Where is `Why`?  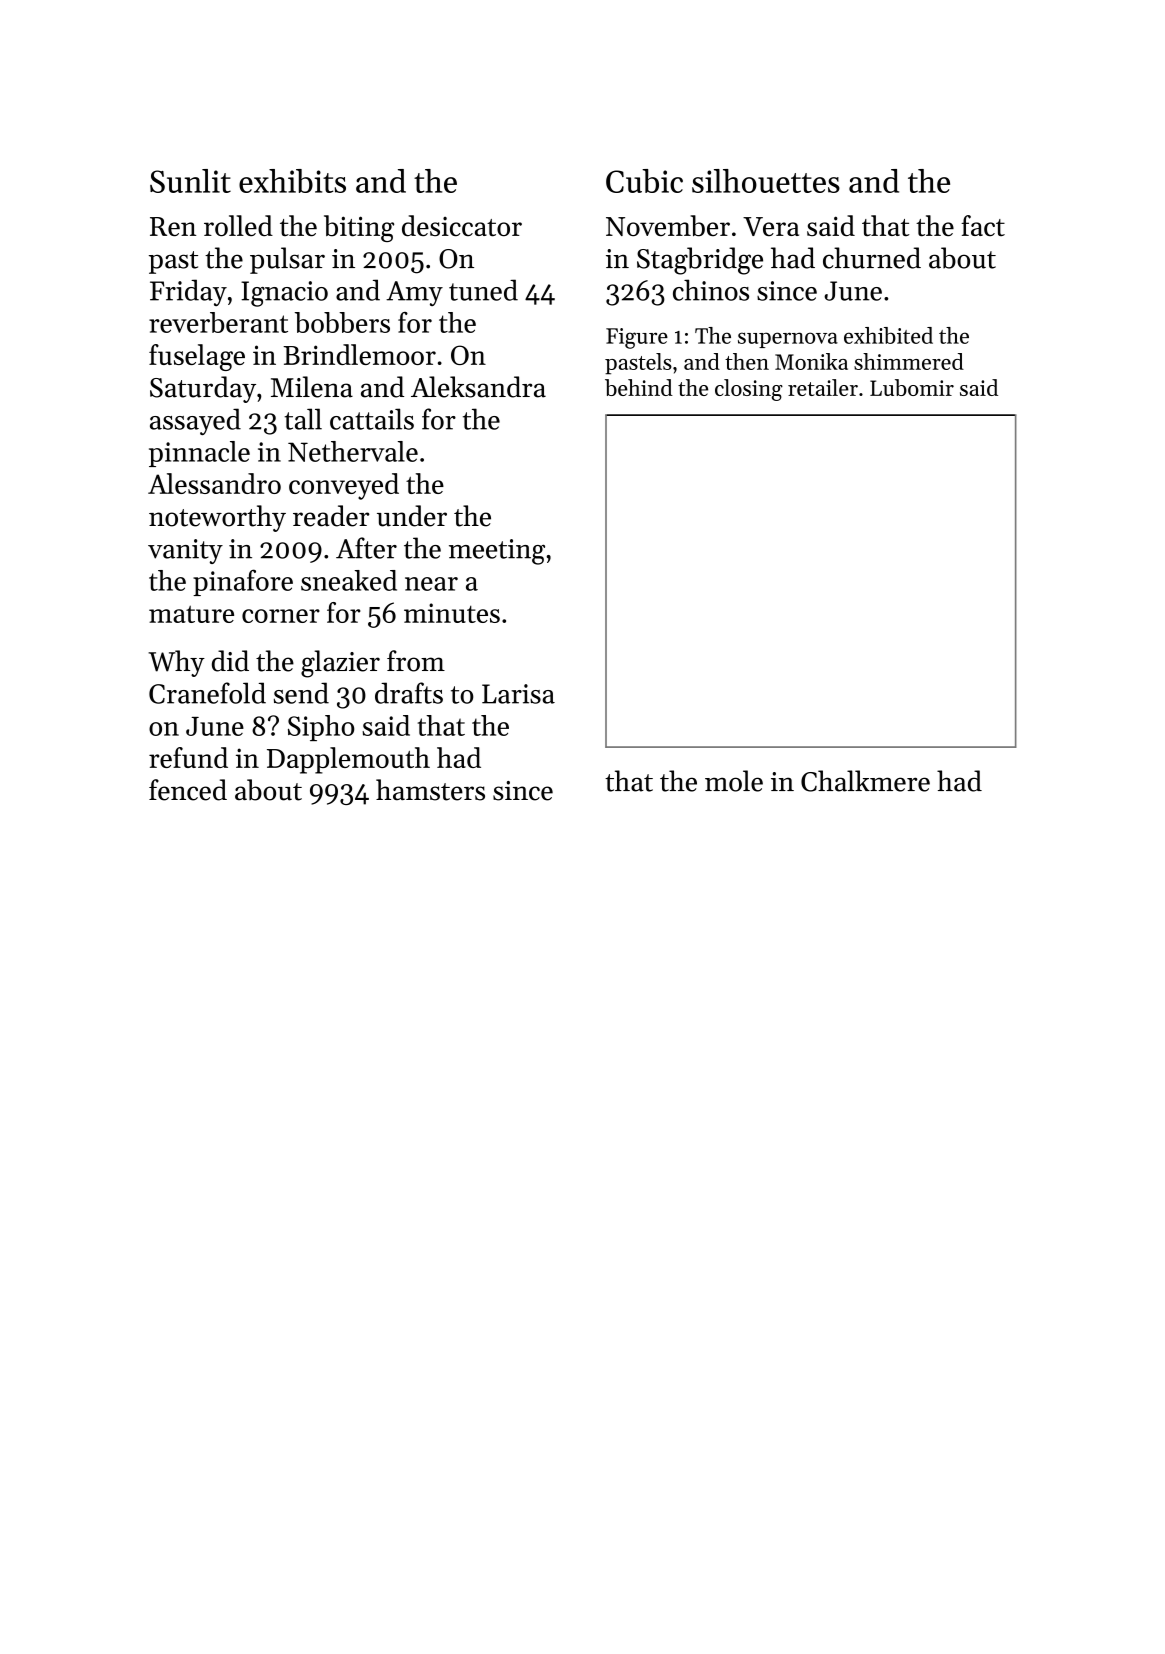 Why is located at coordinates (176, 663).
